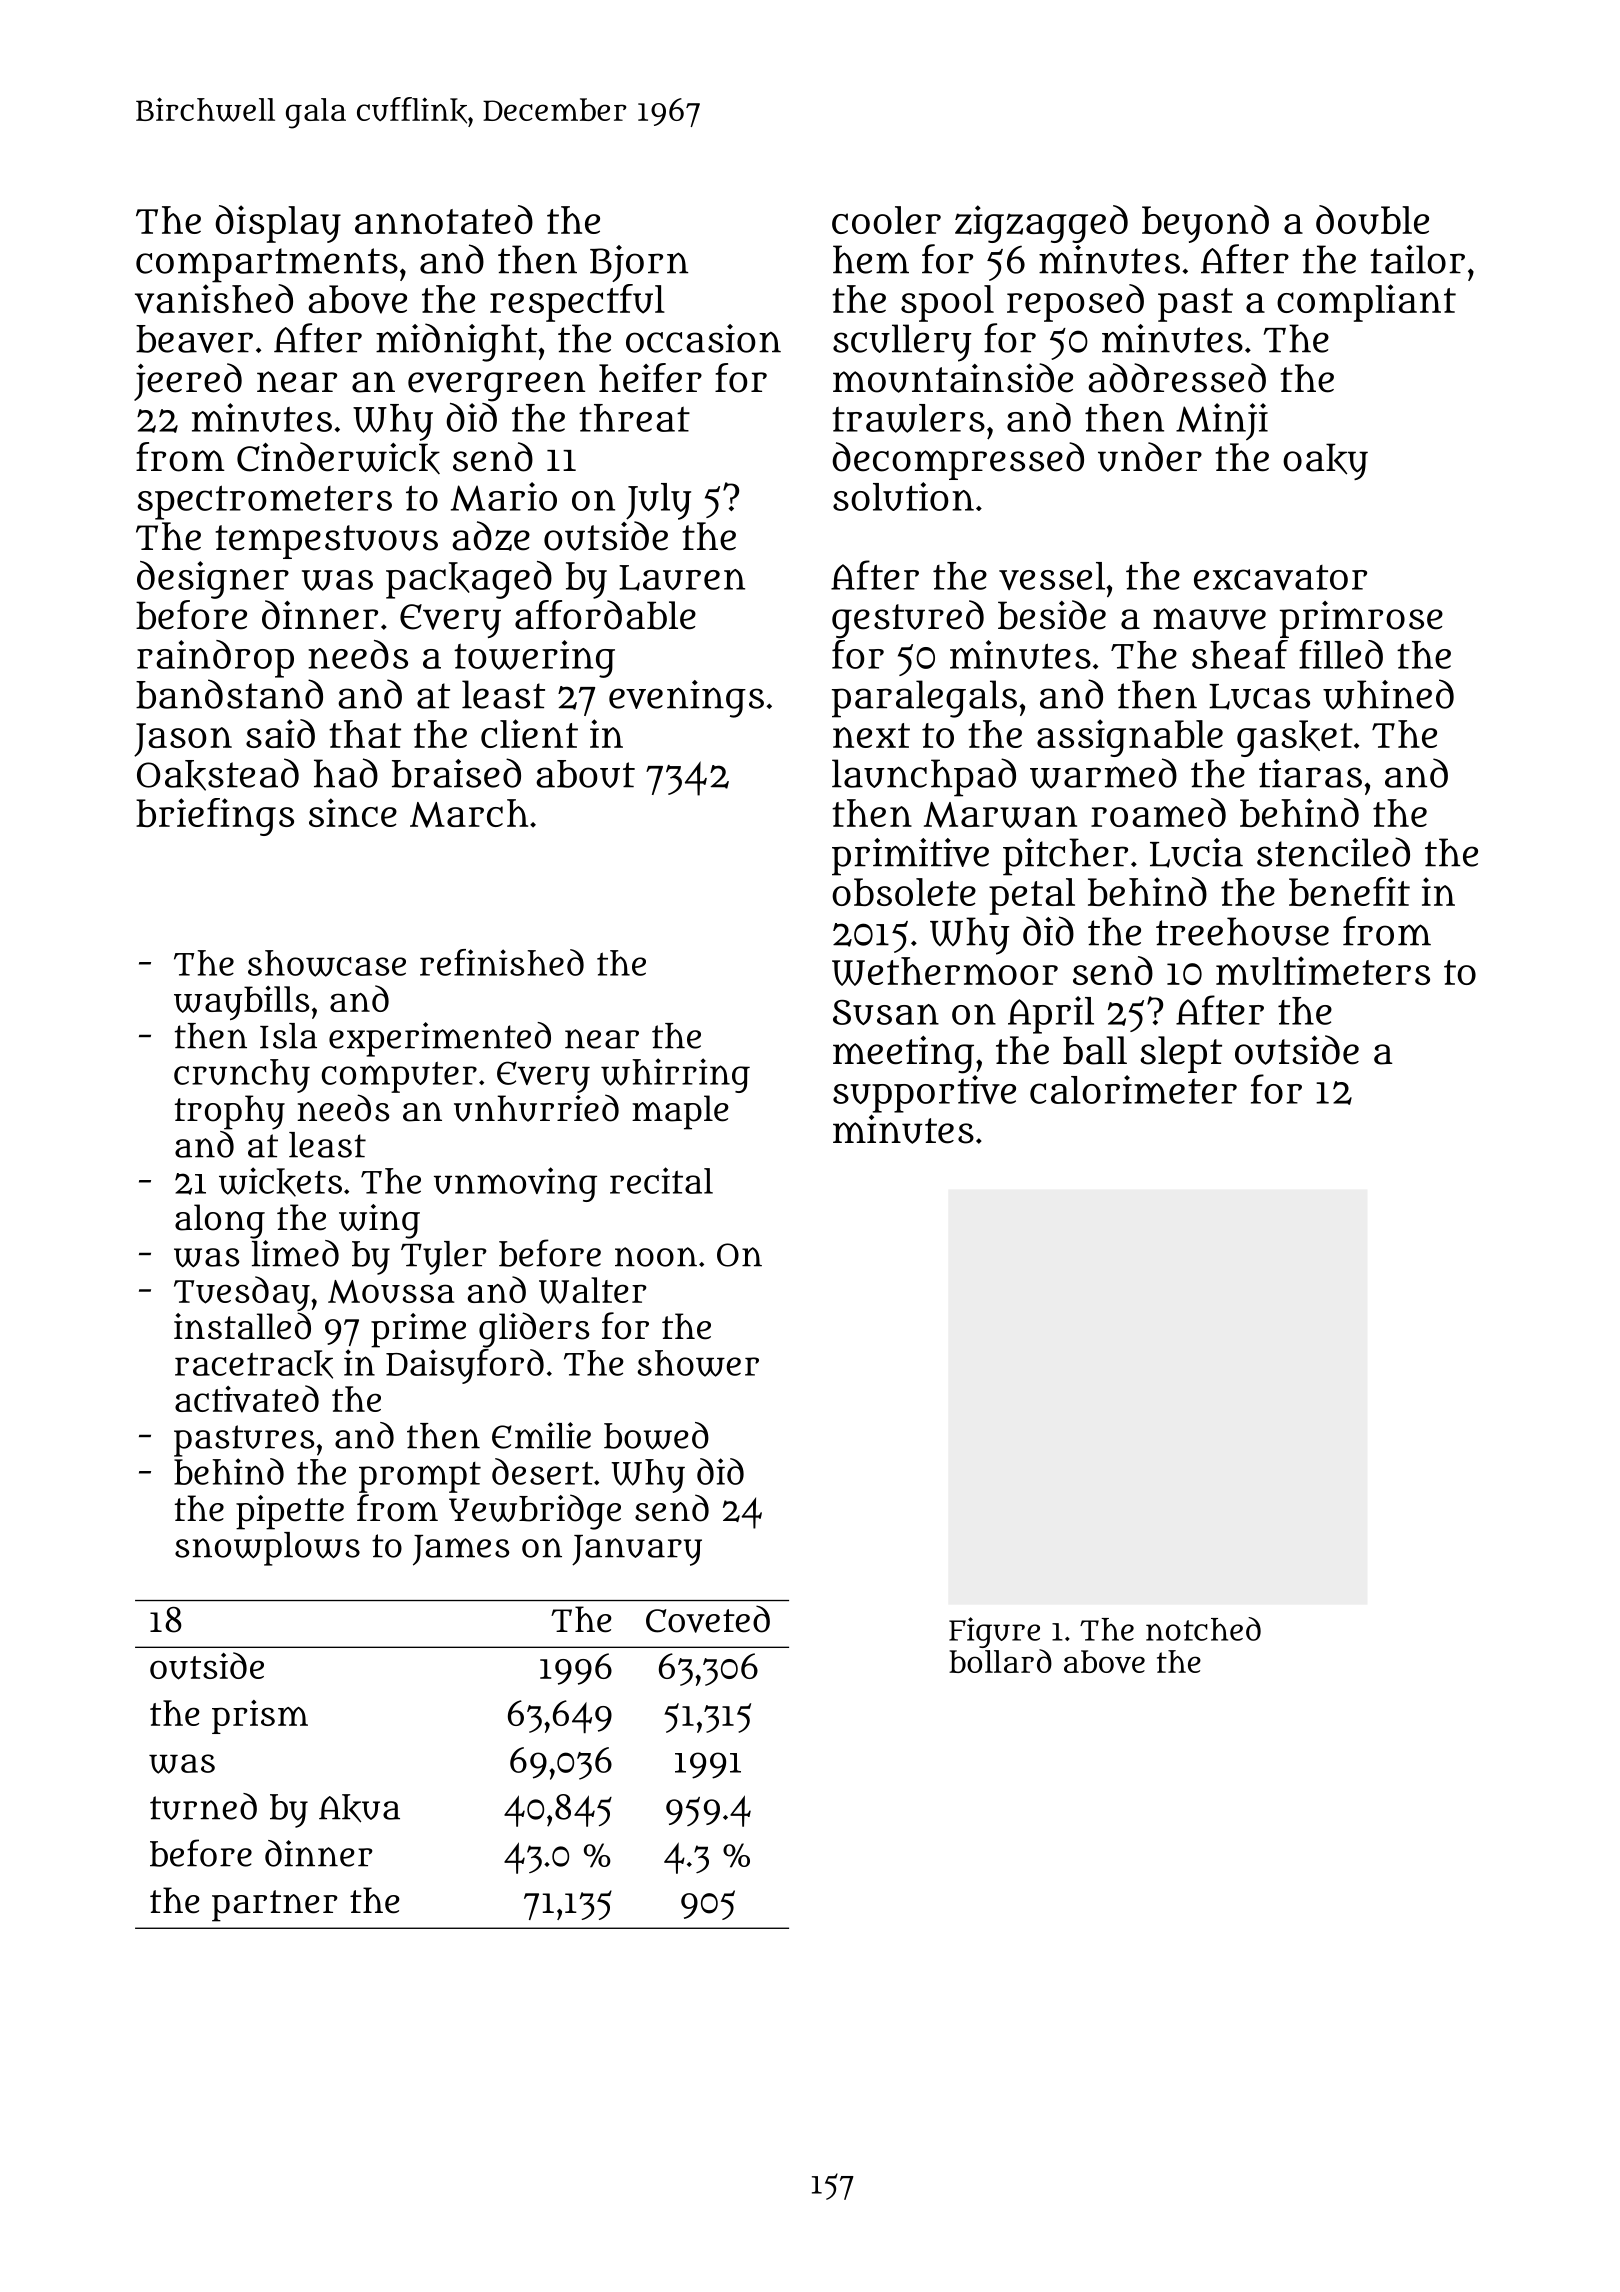 The image size is (1620, 2292). Describe the element at coordinates (1181, 1054) in the image. I see `slept` at that location.
